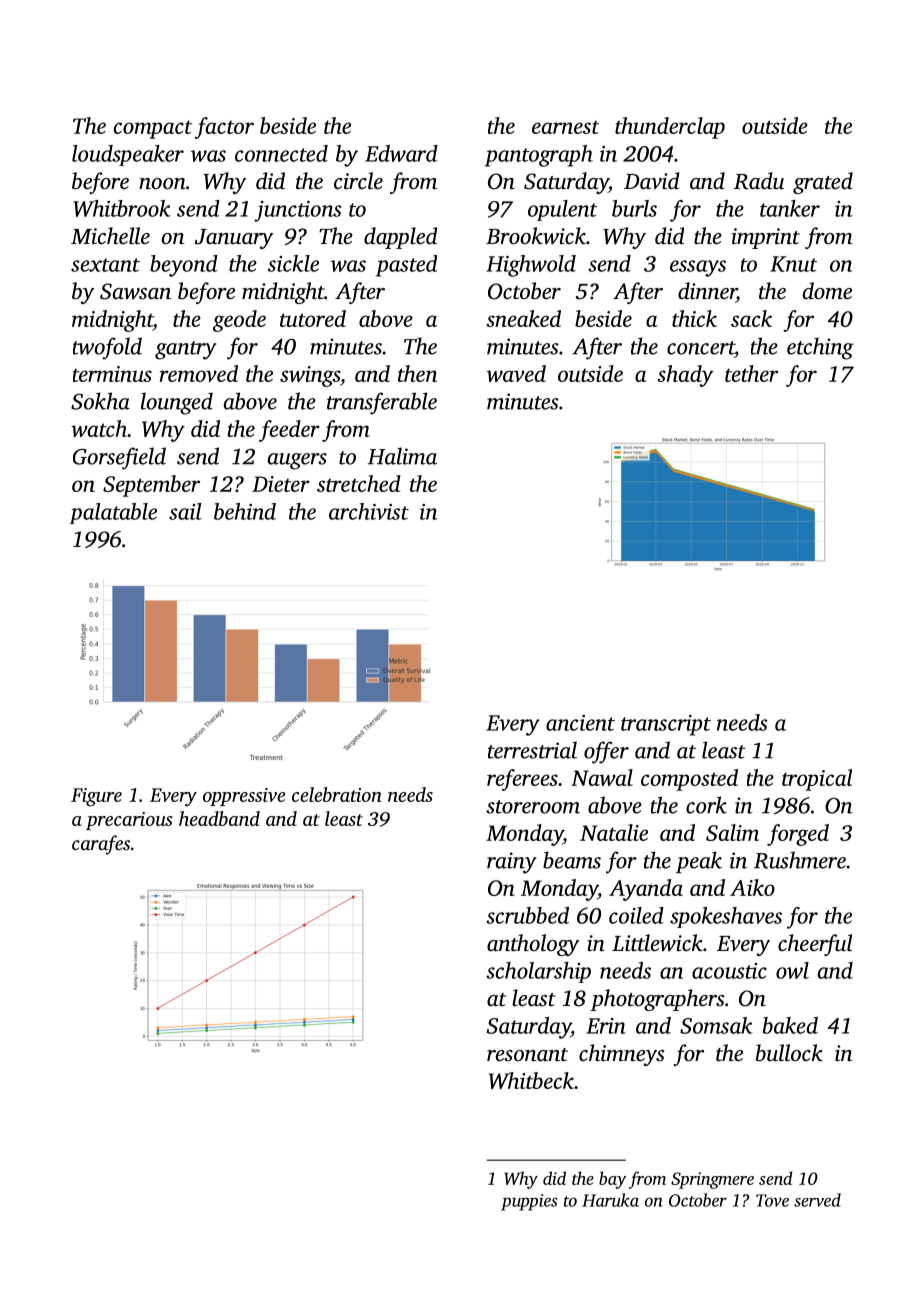  I want to click on transcript, so click(666, 725).
